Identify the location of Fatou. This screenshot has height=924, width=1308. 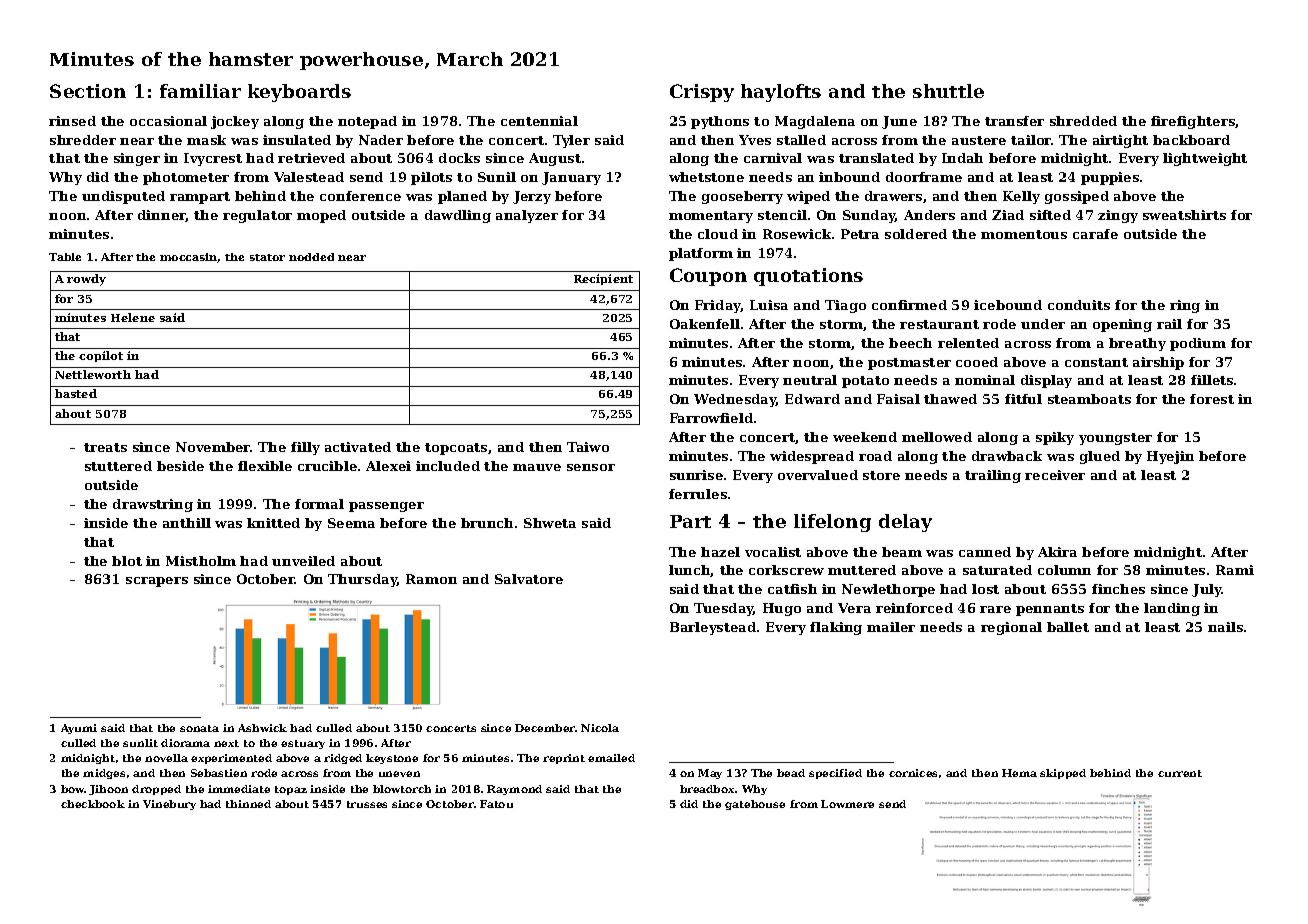
(496, 804).
